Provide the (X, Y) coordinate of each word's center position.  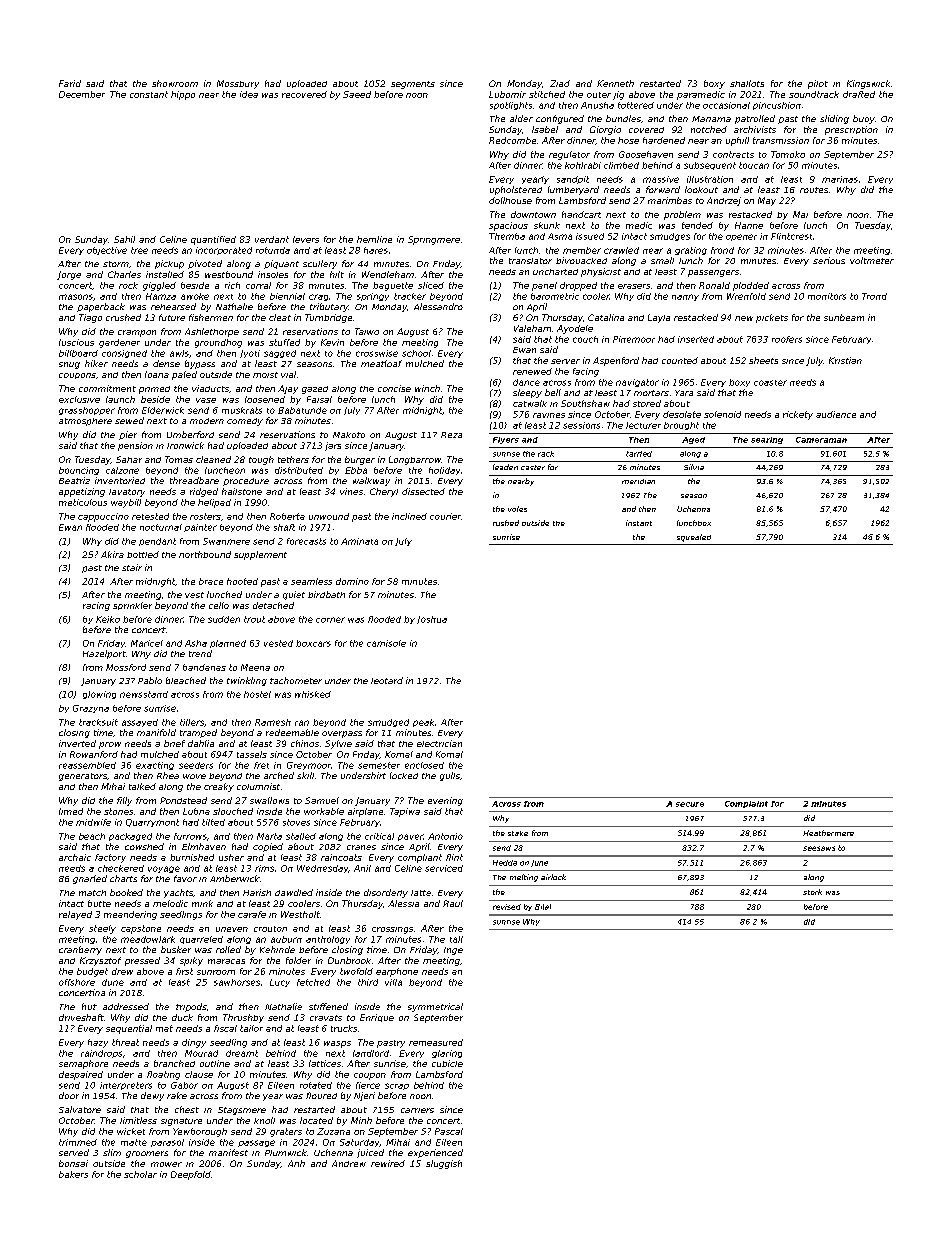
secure (690, 804)
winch (427, 388)
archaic (75, 857)
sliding (834, 119)
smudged (388, 723)
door (69, 1095)
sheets (763, 360)
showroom (175, 83)
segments (413, 85)
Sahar (129, 459)
